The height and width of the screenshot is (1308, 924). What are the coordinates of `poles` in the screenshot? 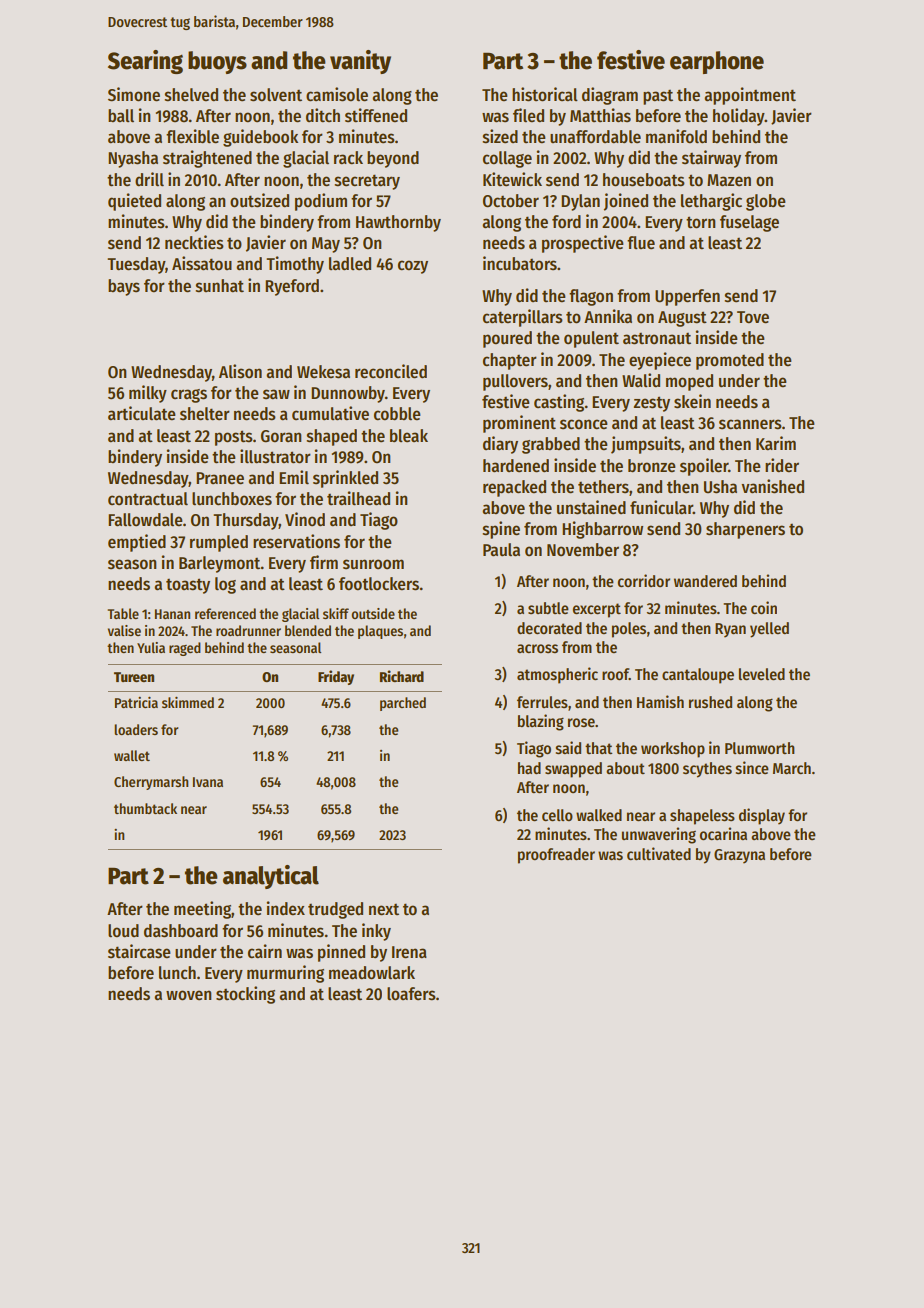 It's located at (629, 630).
